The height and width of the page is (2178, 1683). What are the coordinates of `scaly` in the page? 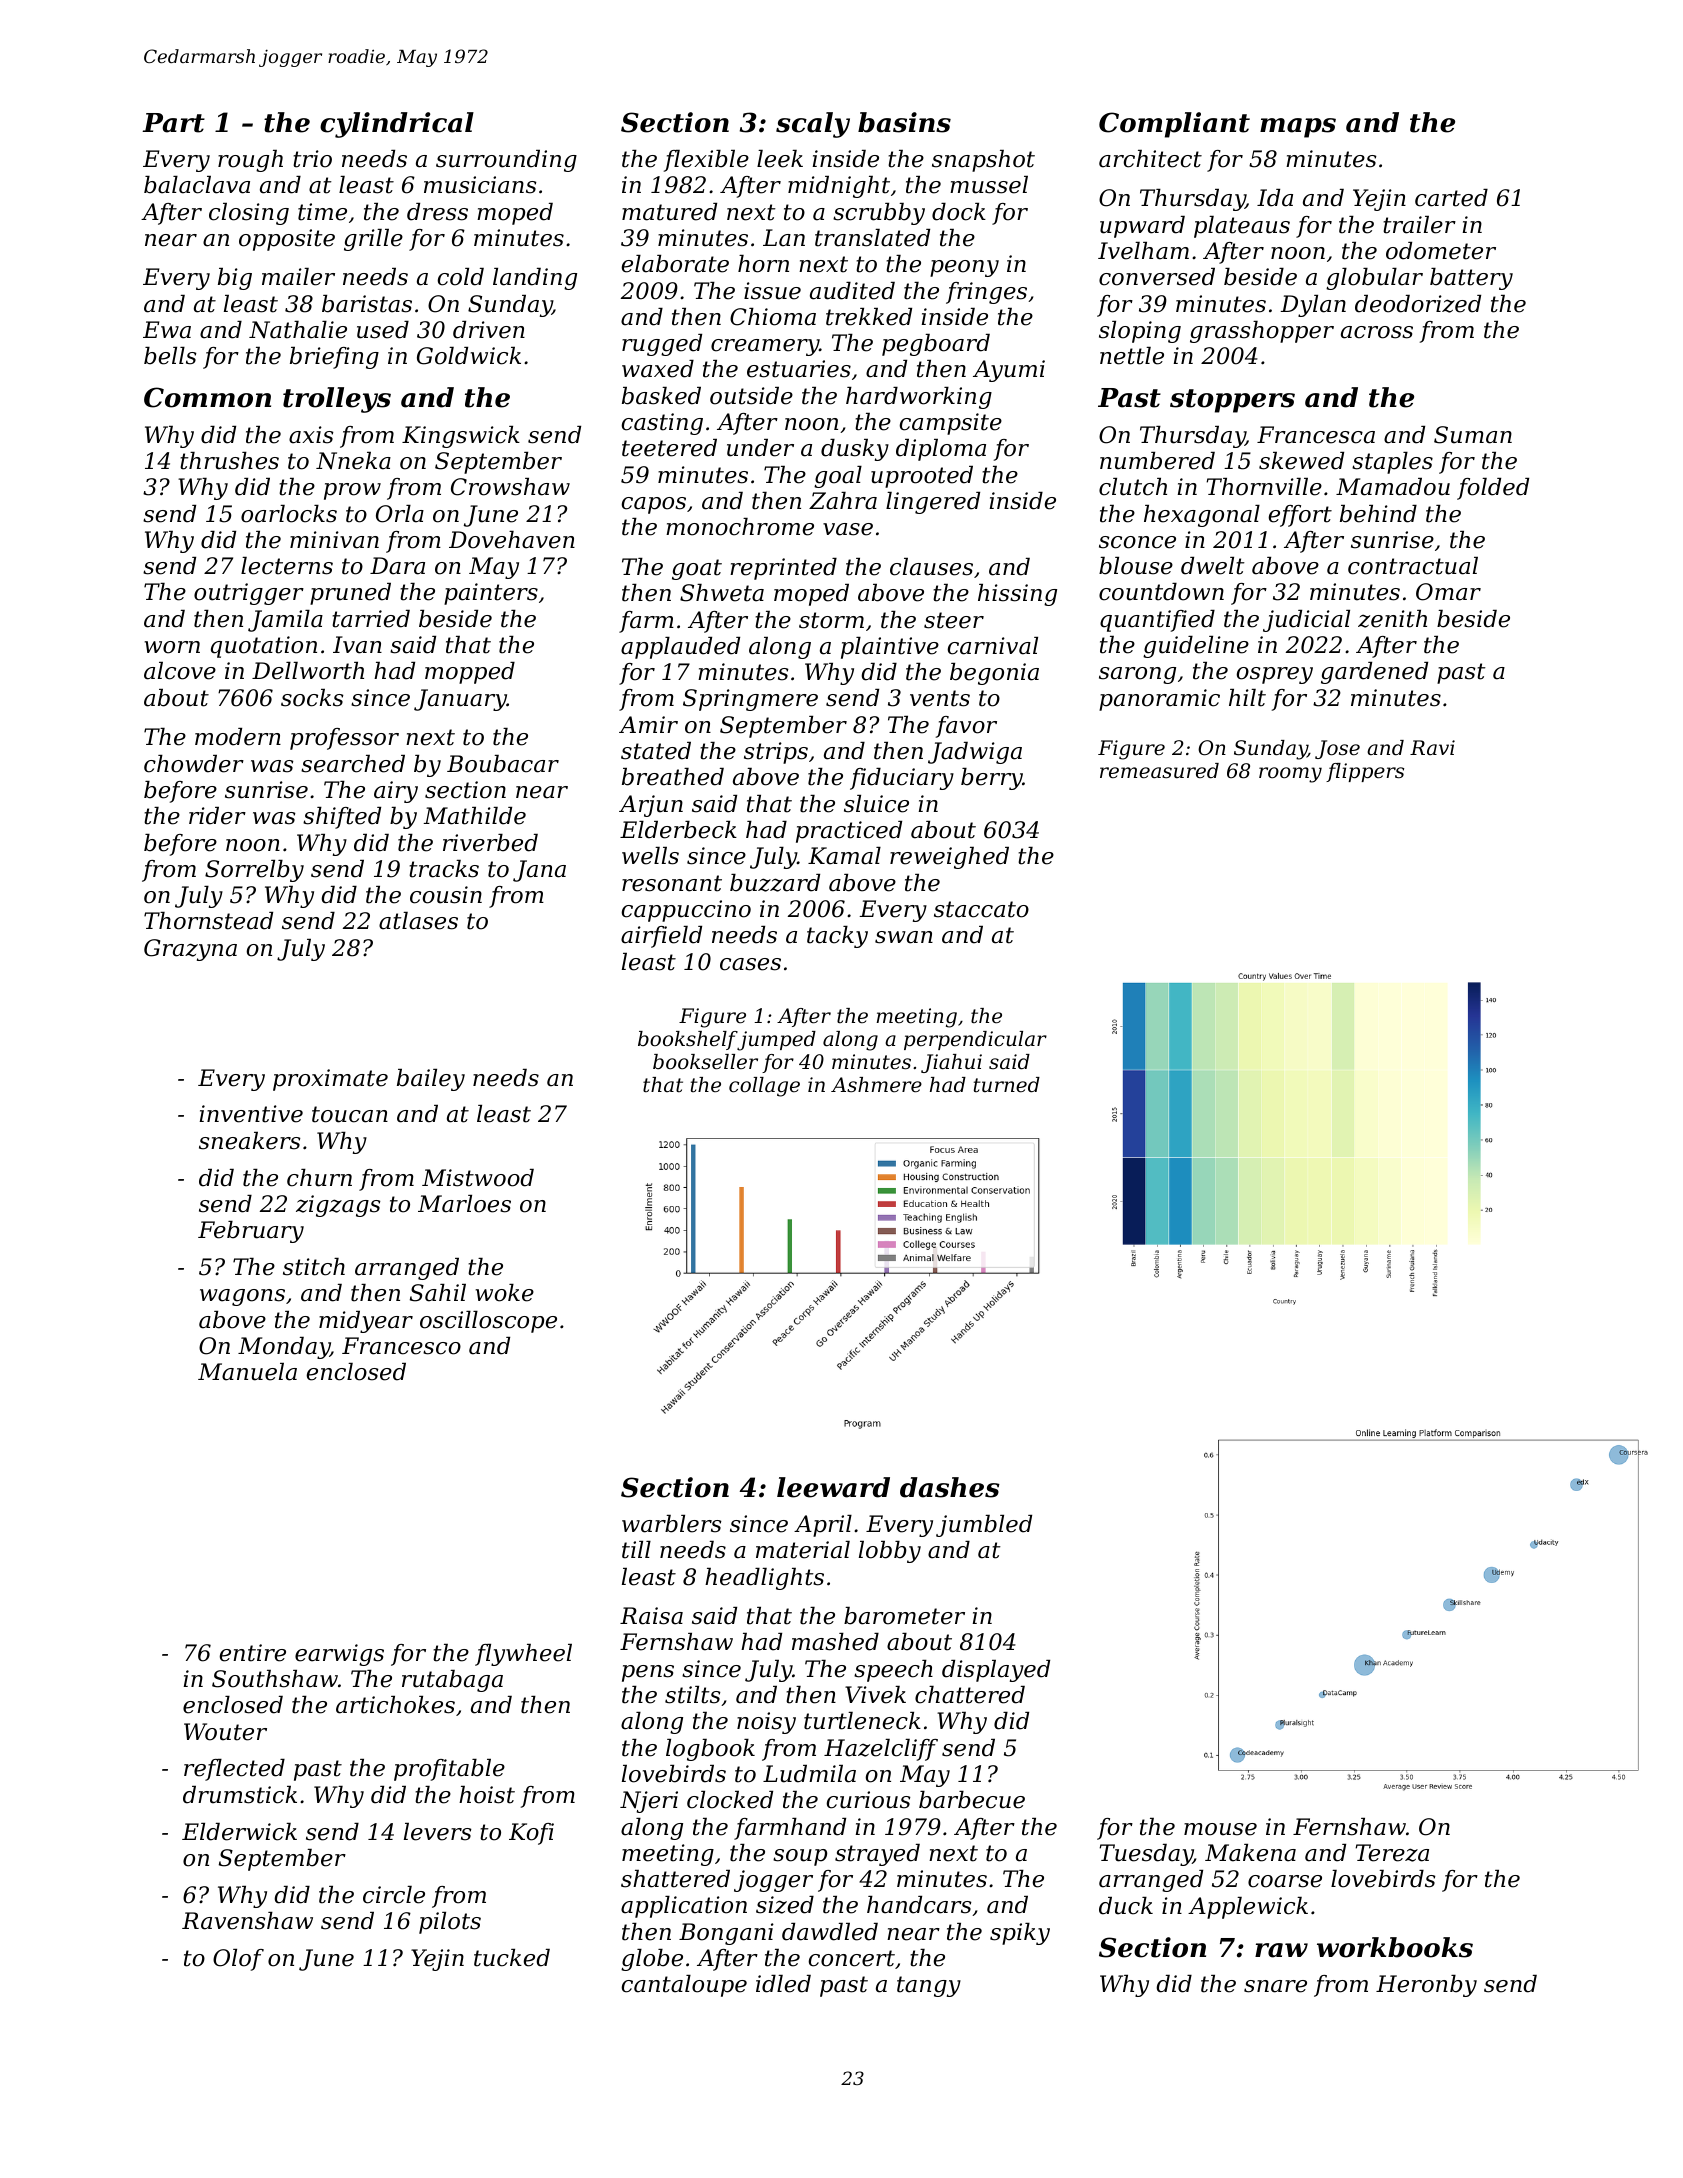 It's located at (813, 125).
